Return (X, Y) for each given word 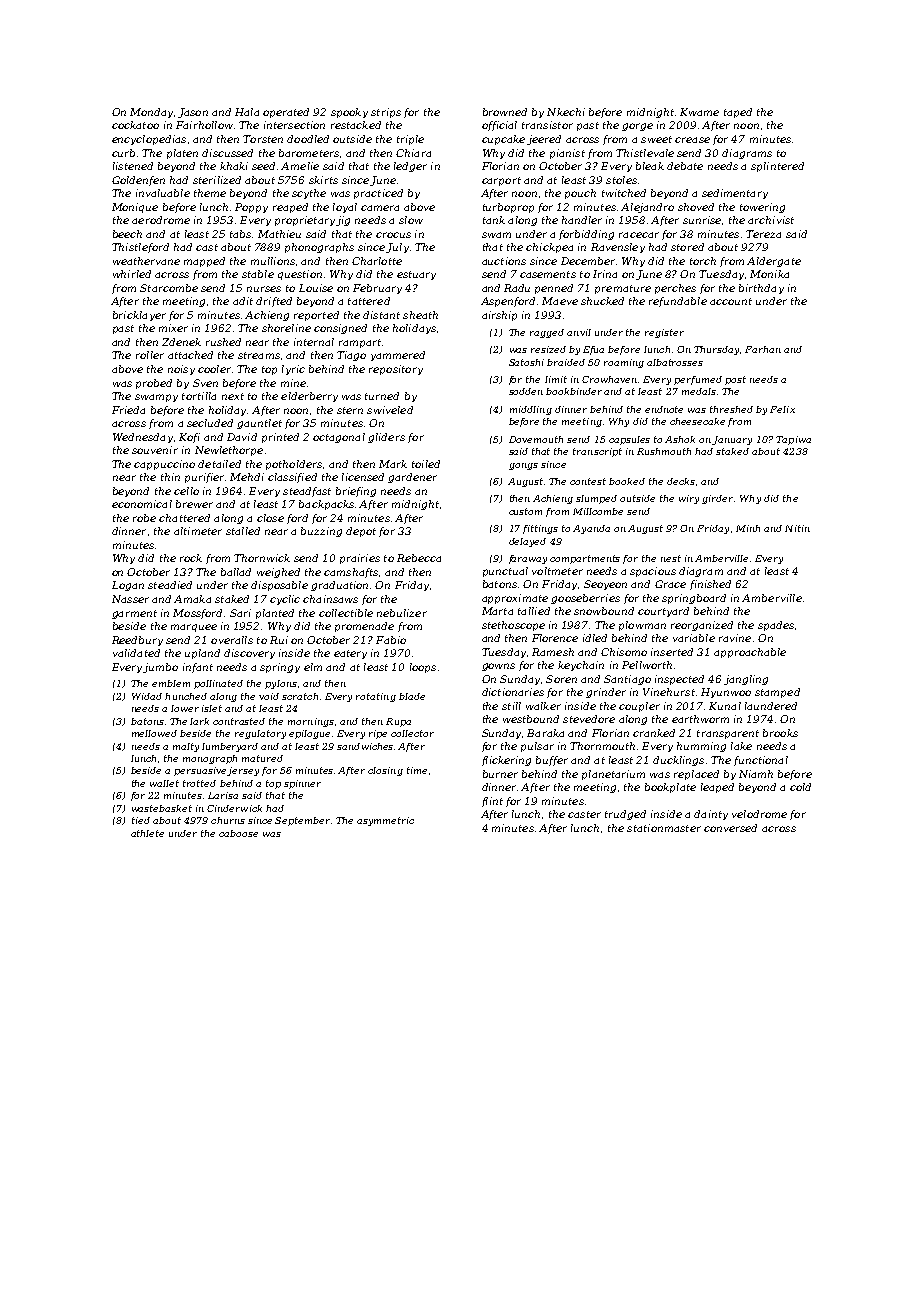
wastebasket (162, 808)
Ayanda (591, 529)
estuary (416, 275)
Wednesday (143, 438)
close (270, 518)
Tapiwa (793, 440)
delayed (527, 542)
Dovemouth (536, 439)
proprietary (305, 221)
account (731, 301)
